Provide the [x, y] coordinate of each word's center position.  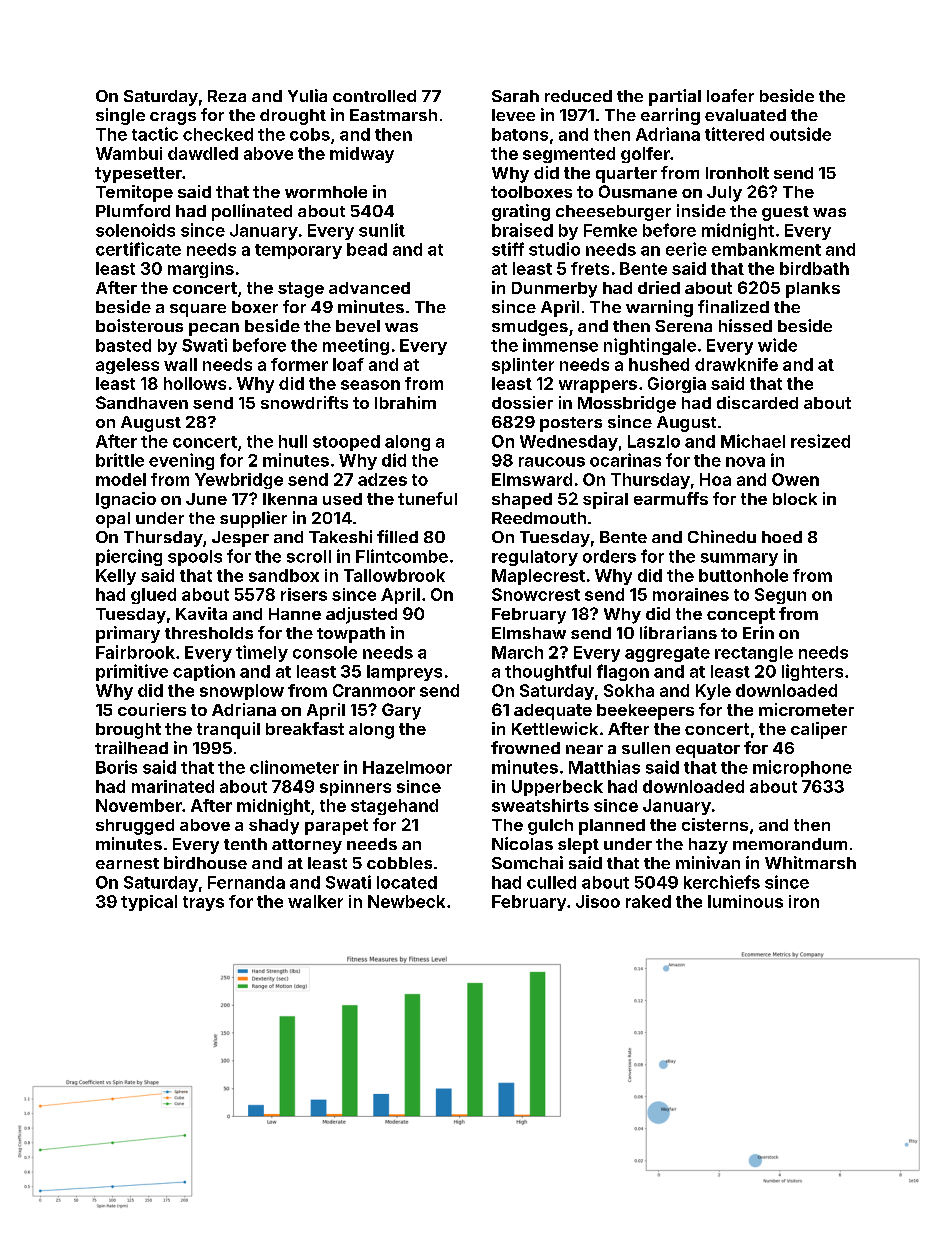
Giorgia [677, 385]
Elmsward [532, 479]
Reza [227, 96]
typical [149, 903]
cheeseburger [613, 213]
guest [785, 213]
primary [128, 634]
